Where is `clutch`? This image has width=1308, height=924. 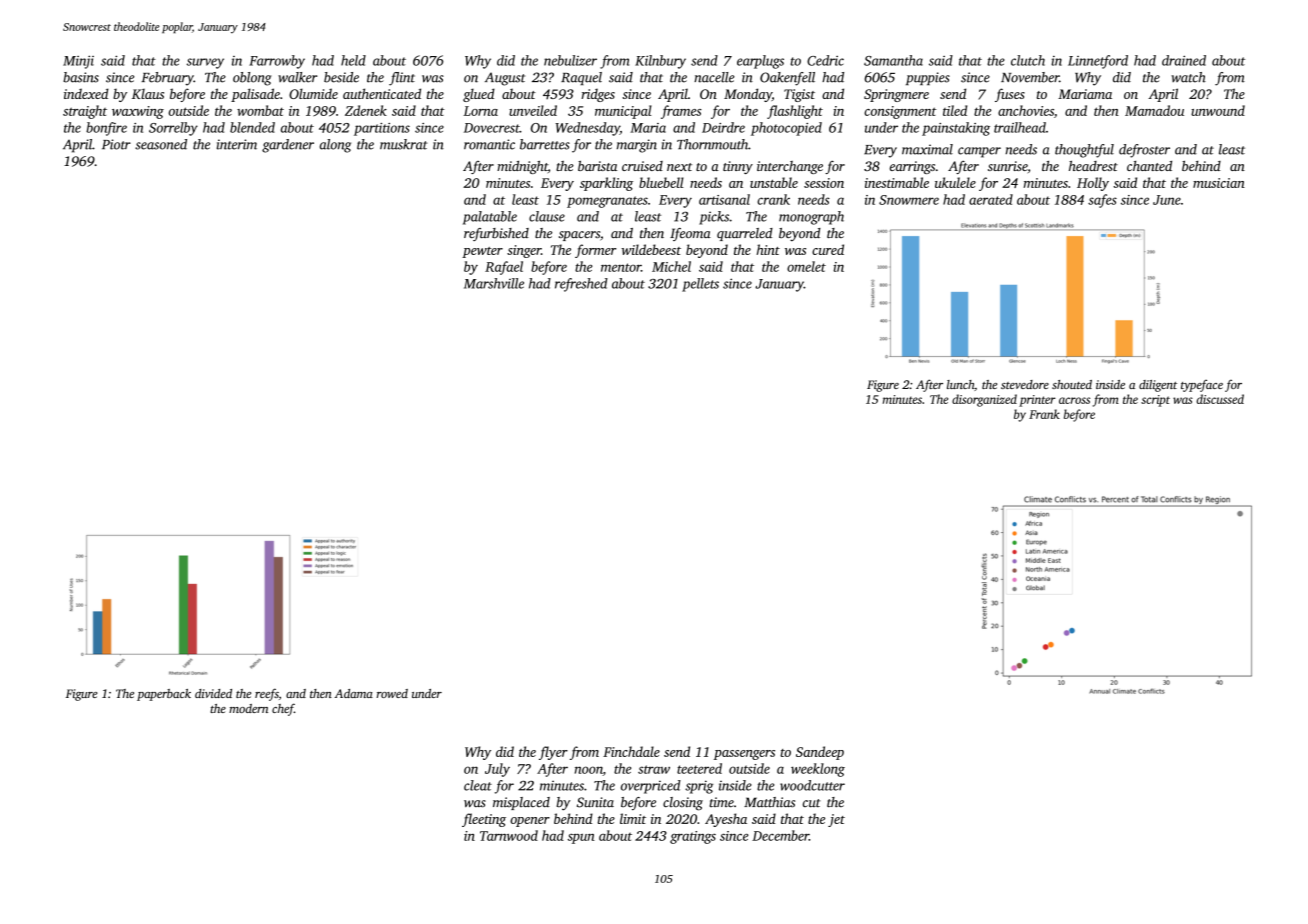 clutch is located at coordinates (1028, 60).
